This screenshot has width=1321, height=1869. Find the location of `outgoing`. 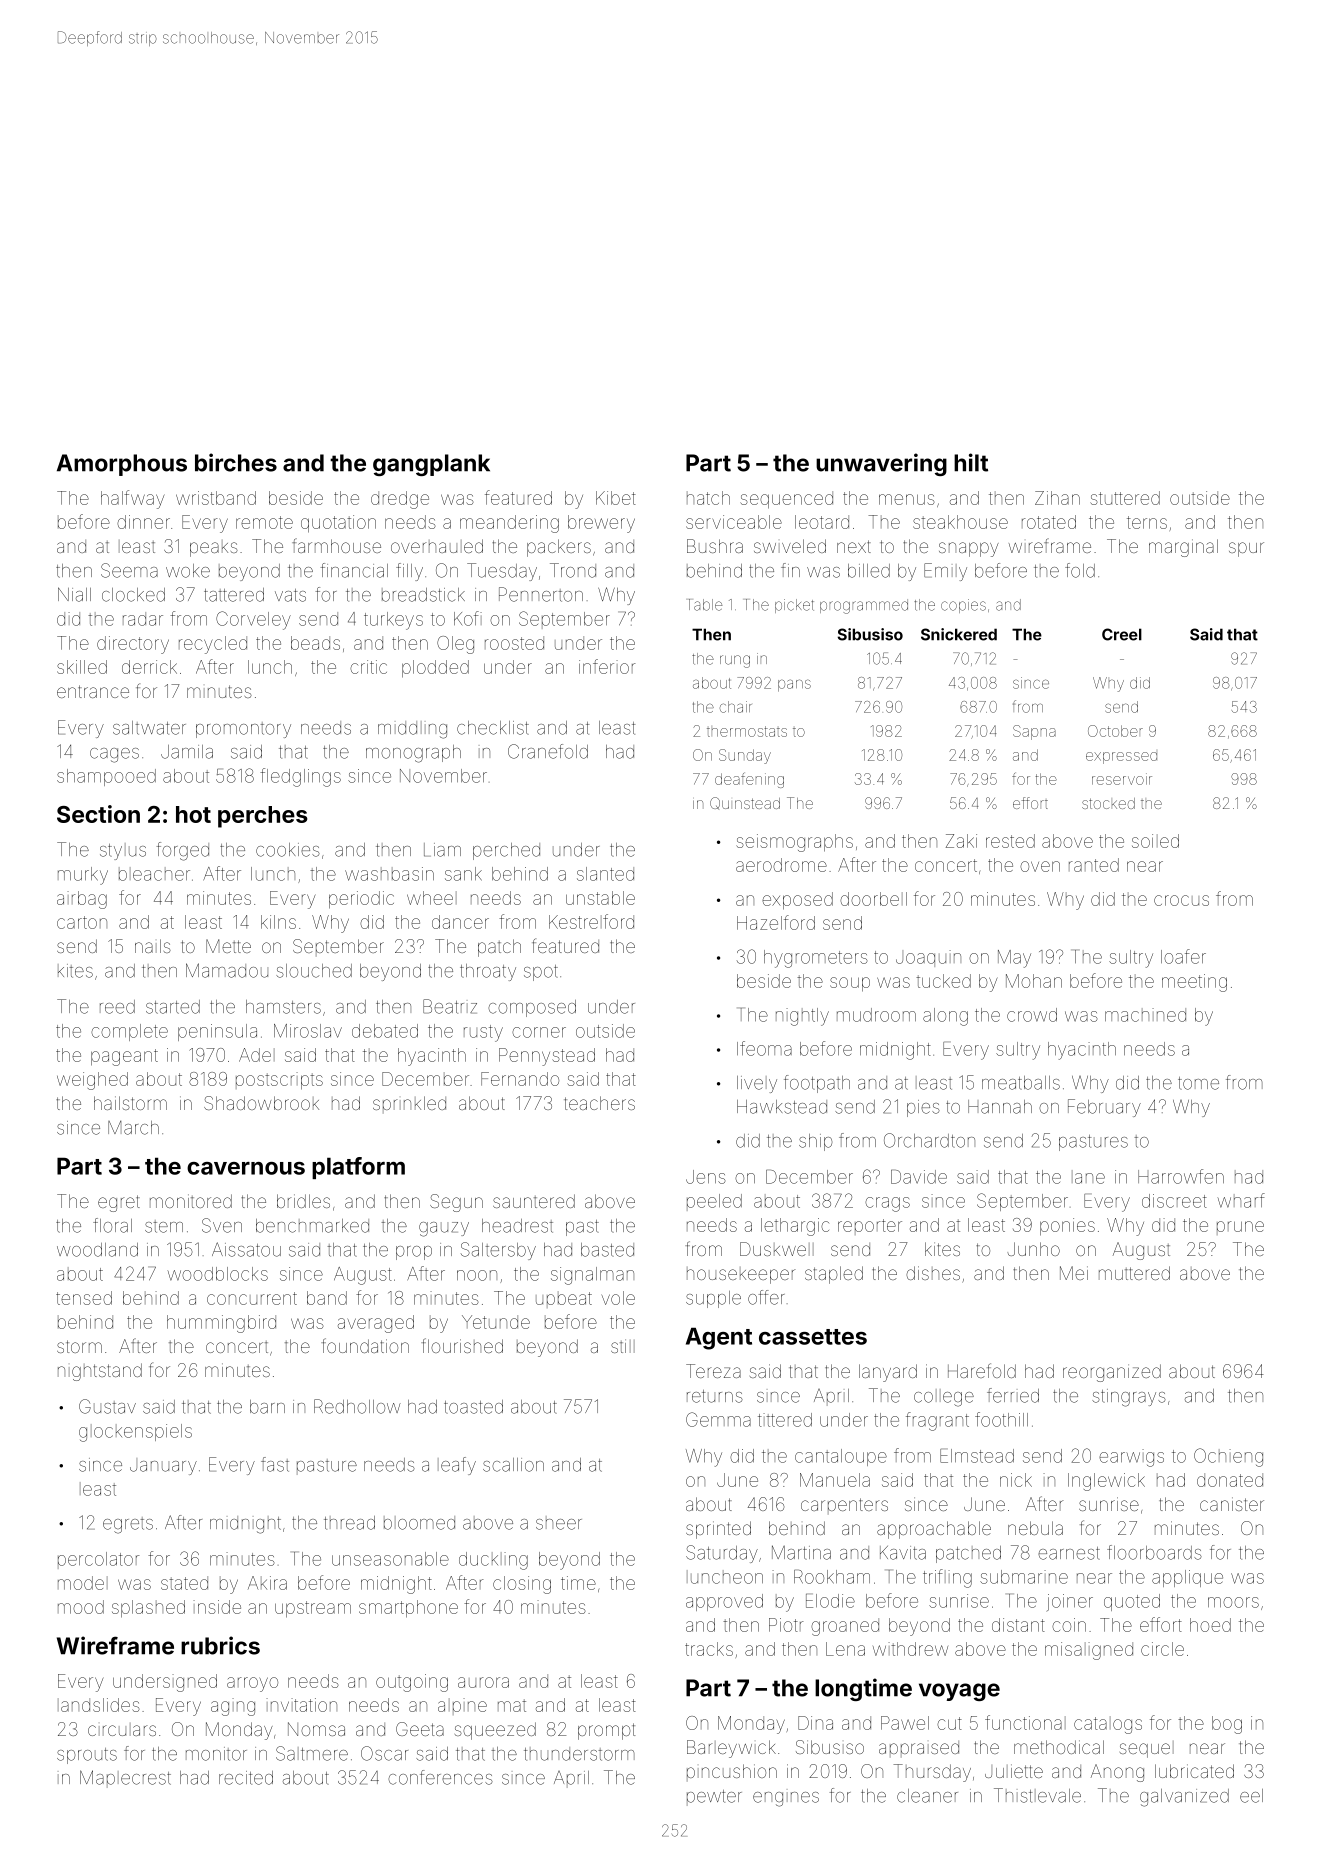

outgoing is located at coordinates (412, 1683).
